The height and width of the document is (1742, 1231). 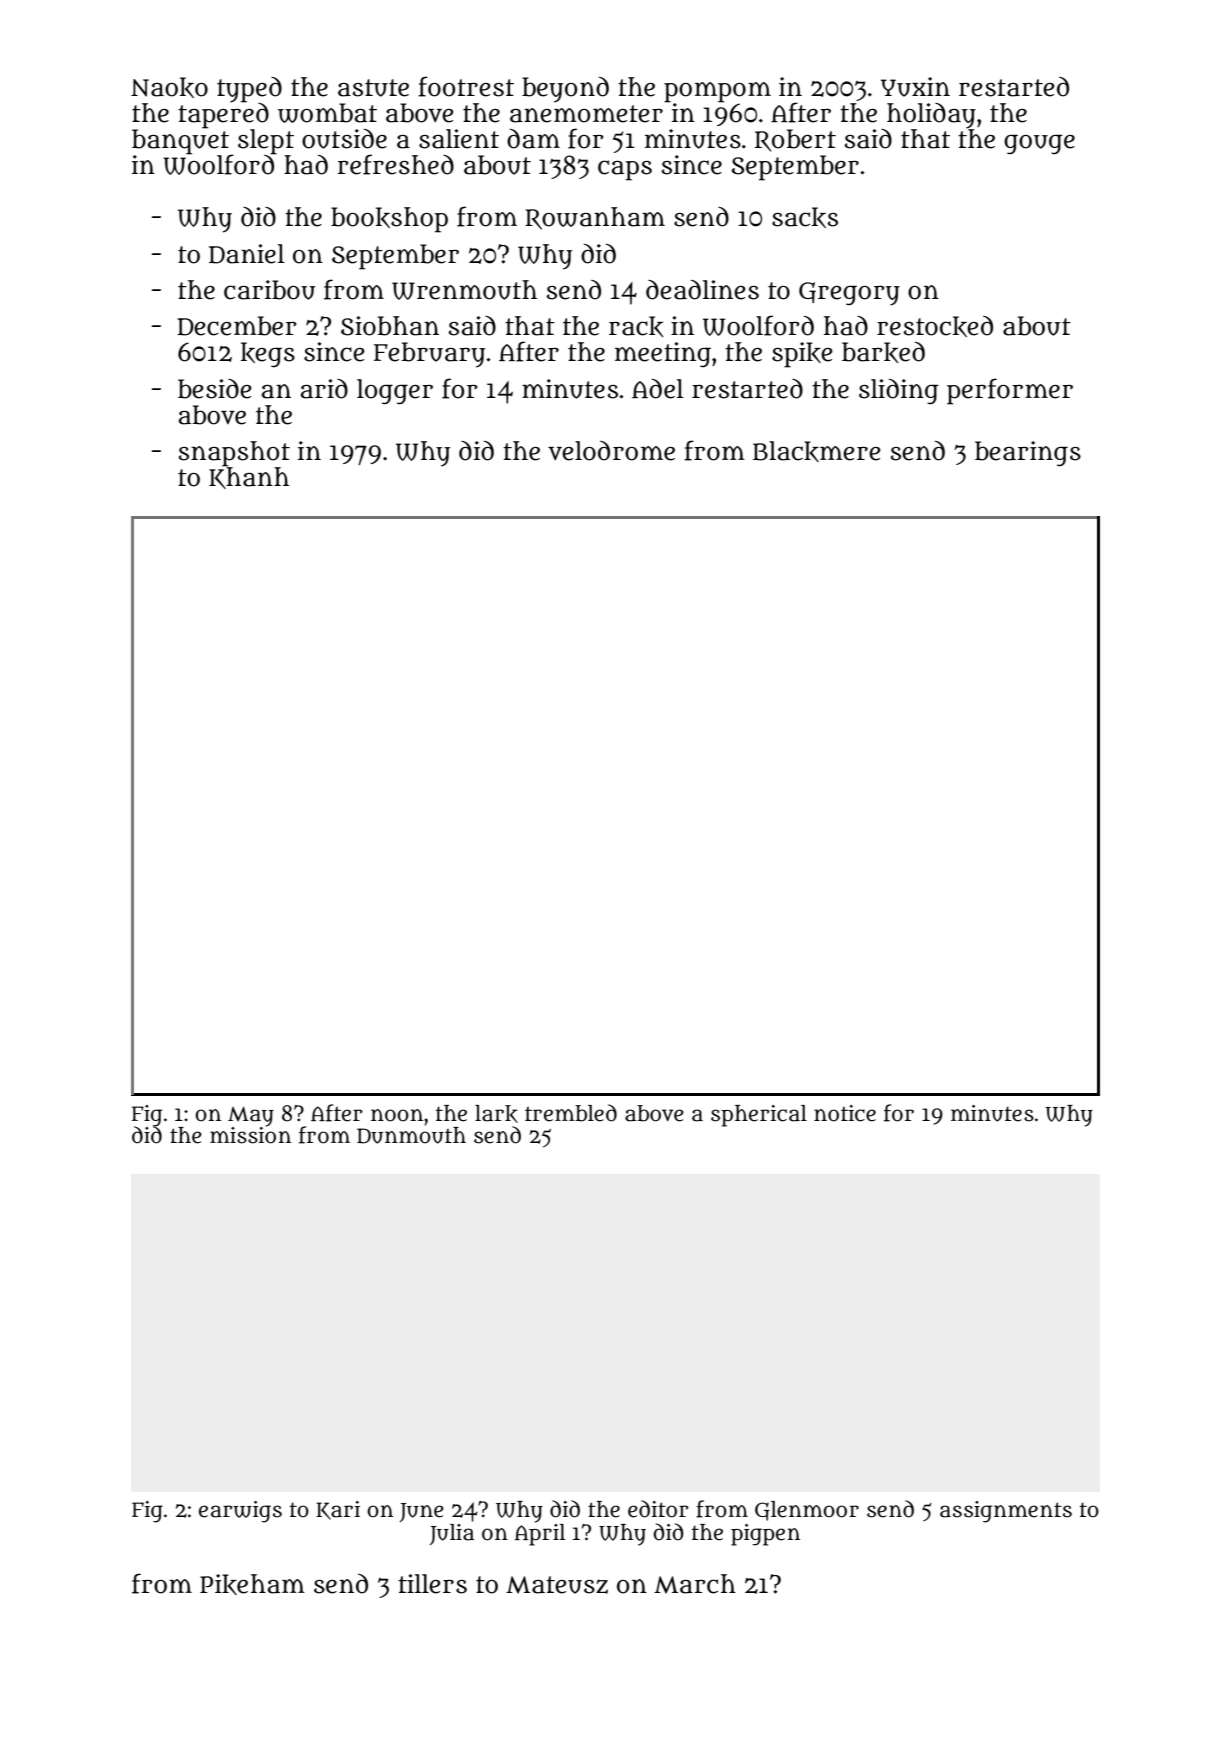 What do you see at coordinates (816, 451) in the document?
I see `Blackmere` at bounding box center [816, 451].
